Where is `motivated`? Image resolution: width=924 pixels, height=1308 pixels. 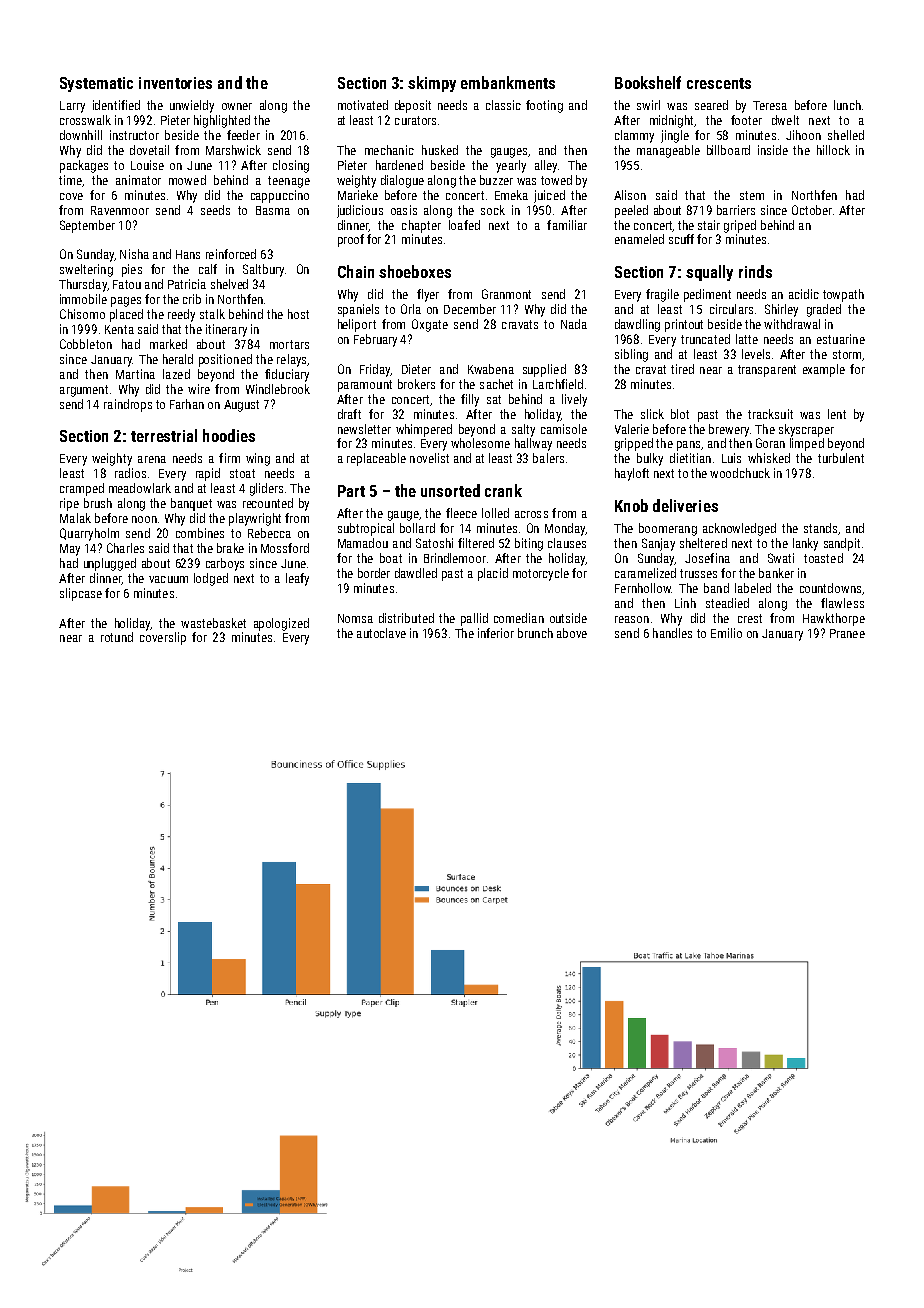
motivated is located at coordinates (363, 105).
